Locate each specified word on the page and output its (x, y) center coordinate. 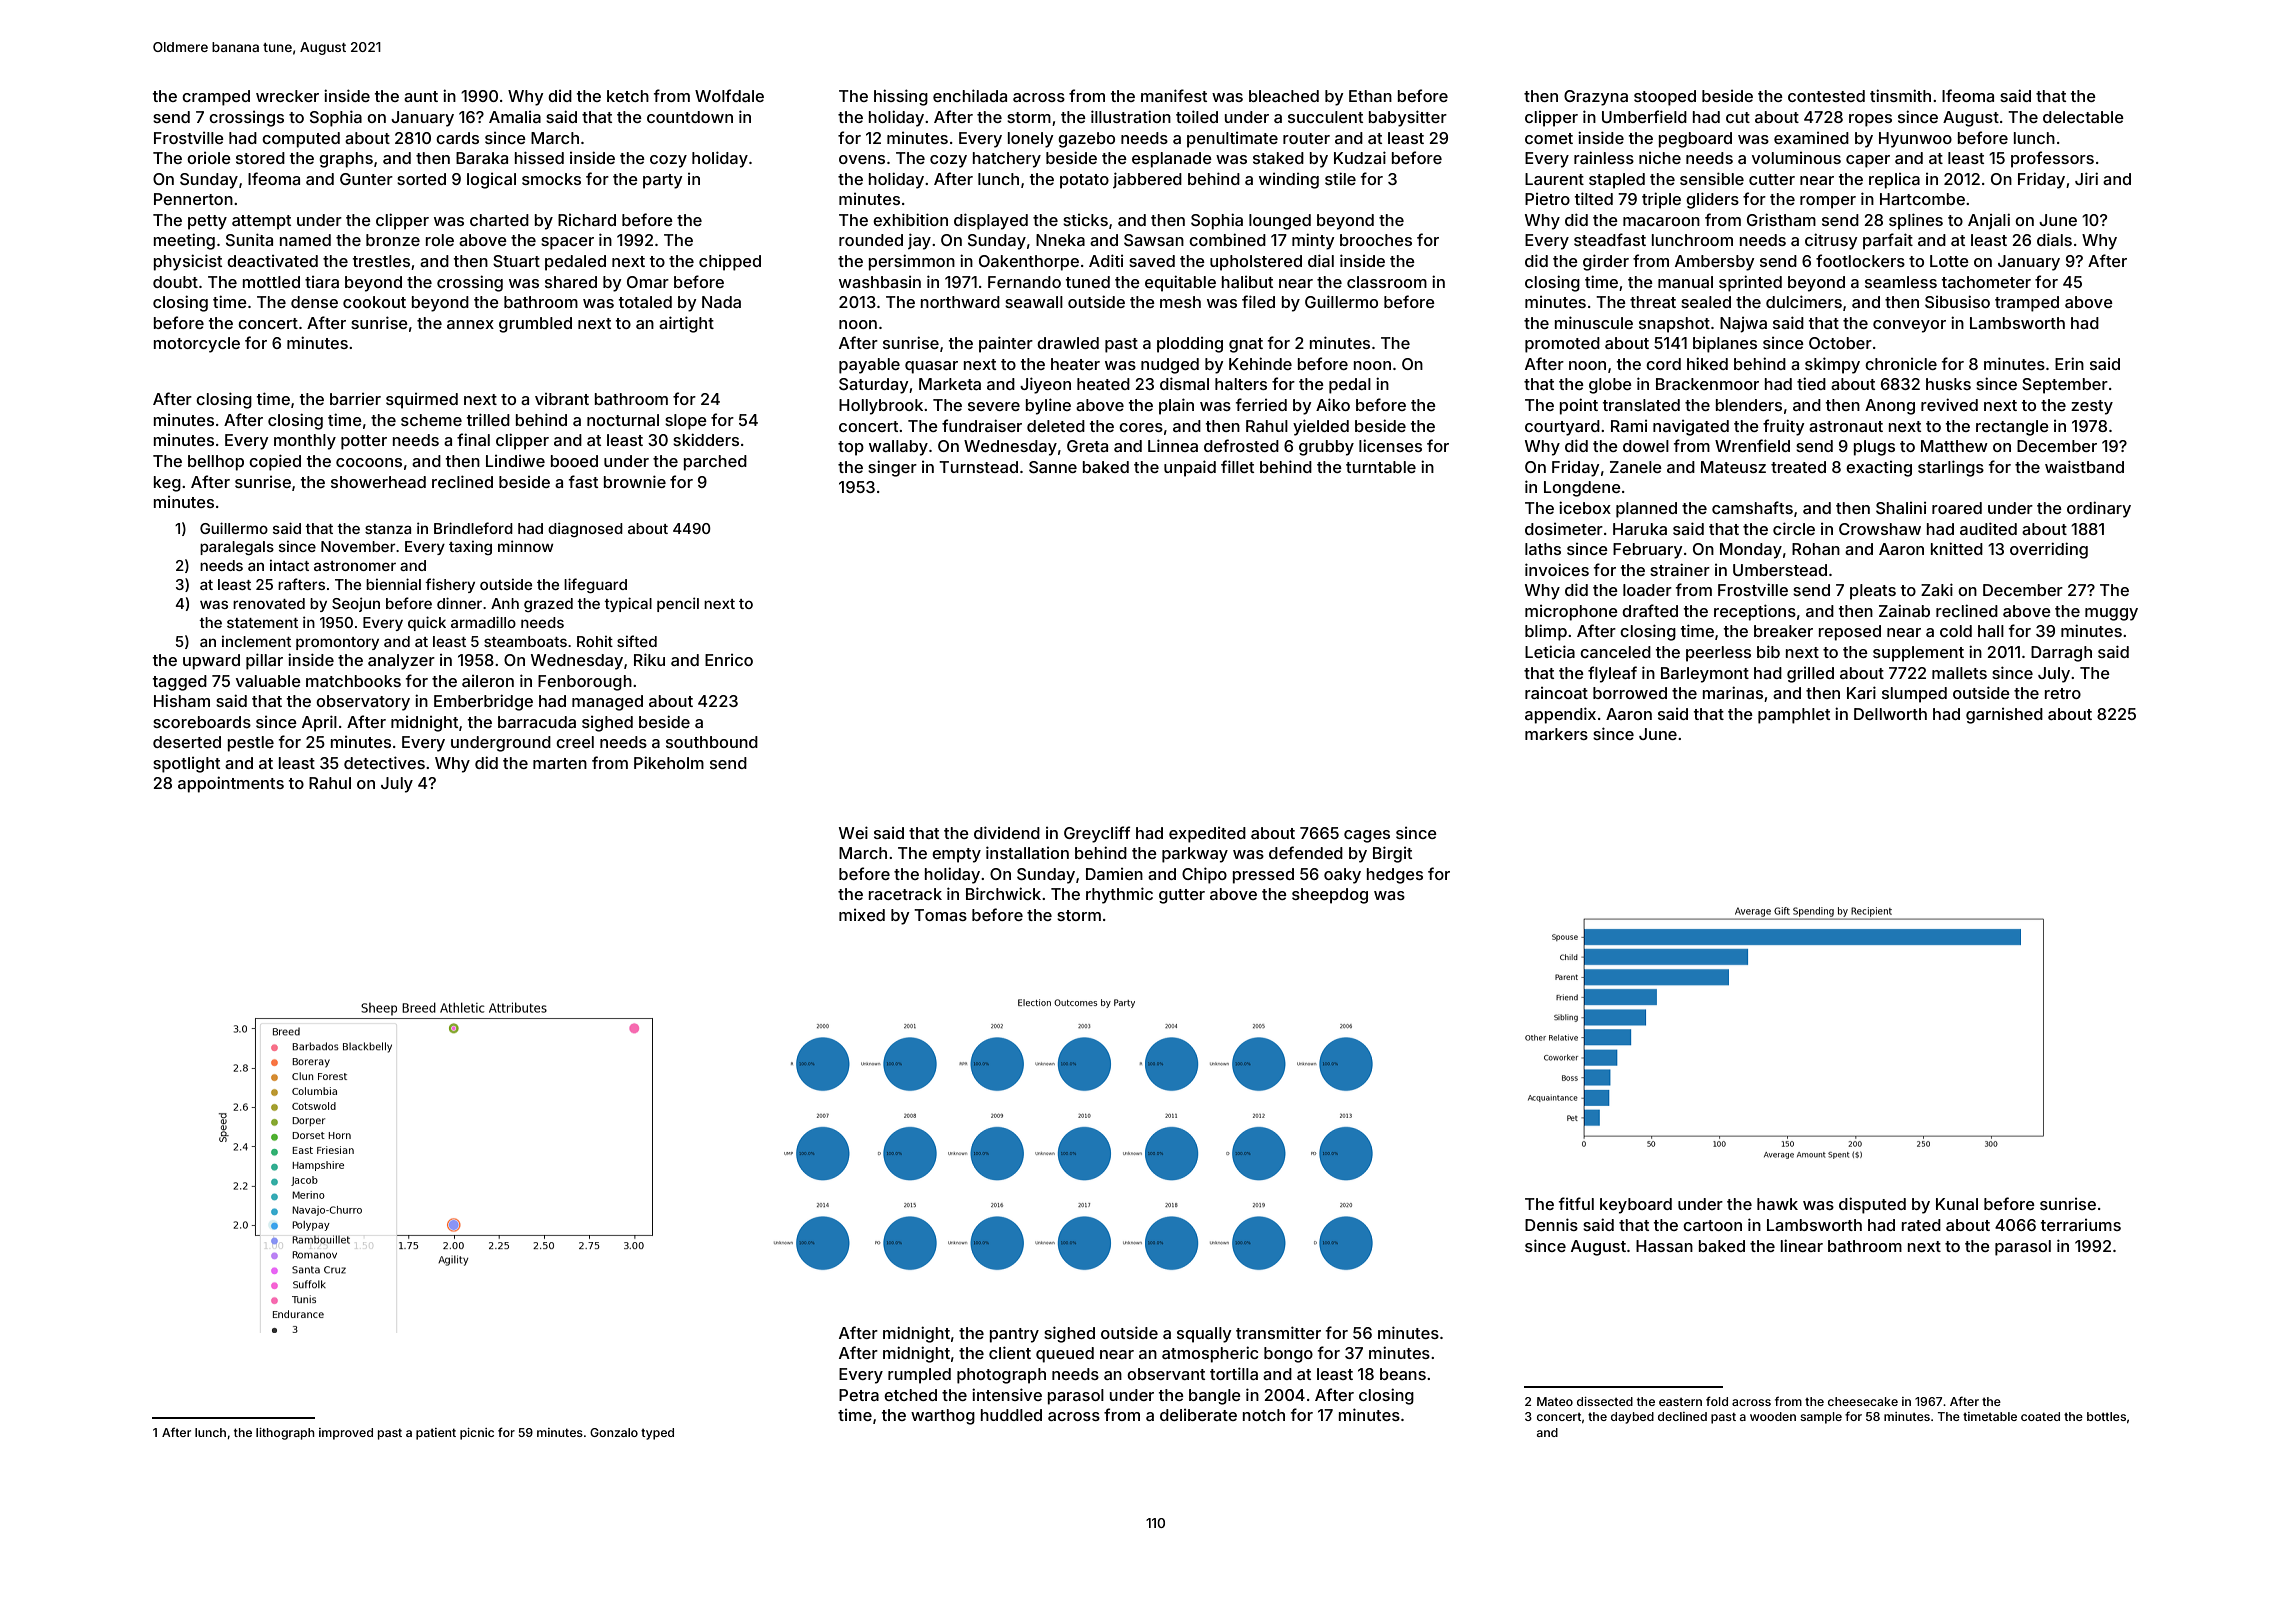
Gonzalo (614, 1432)
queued (1065, 1355)
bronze (393, 240)
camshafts (1752, 507)
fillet (1237, 466)
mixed (862, 915)
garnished (2004, 716)
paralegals (237, 548)
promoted (1562, 345)
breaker (1783, 631)
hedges (1395, 876)
